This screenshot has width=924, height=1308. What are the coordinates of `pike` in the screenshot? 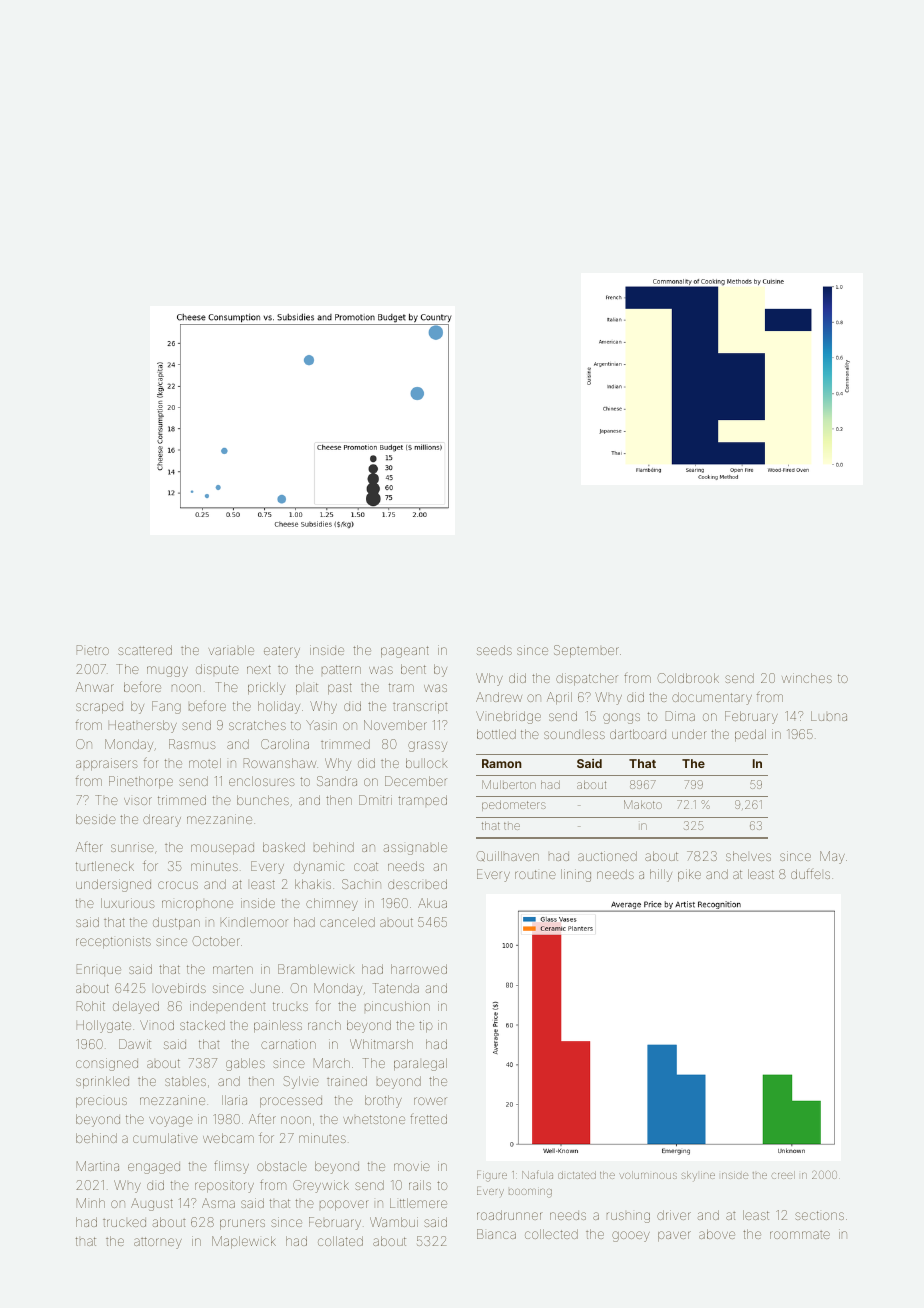 It's located at (689, 875).
